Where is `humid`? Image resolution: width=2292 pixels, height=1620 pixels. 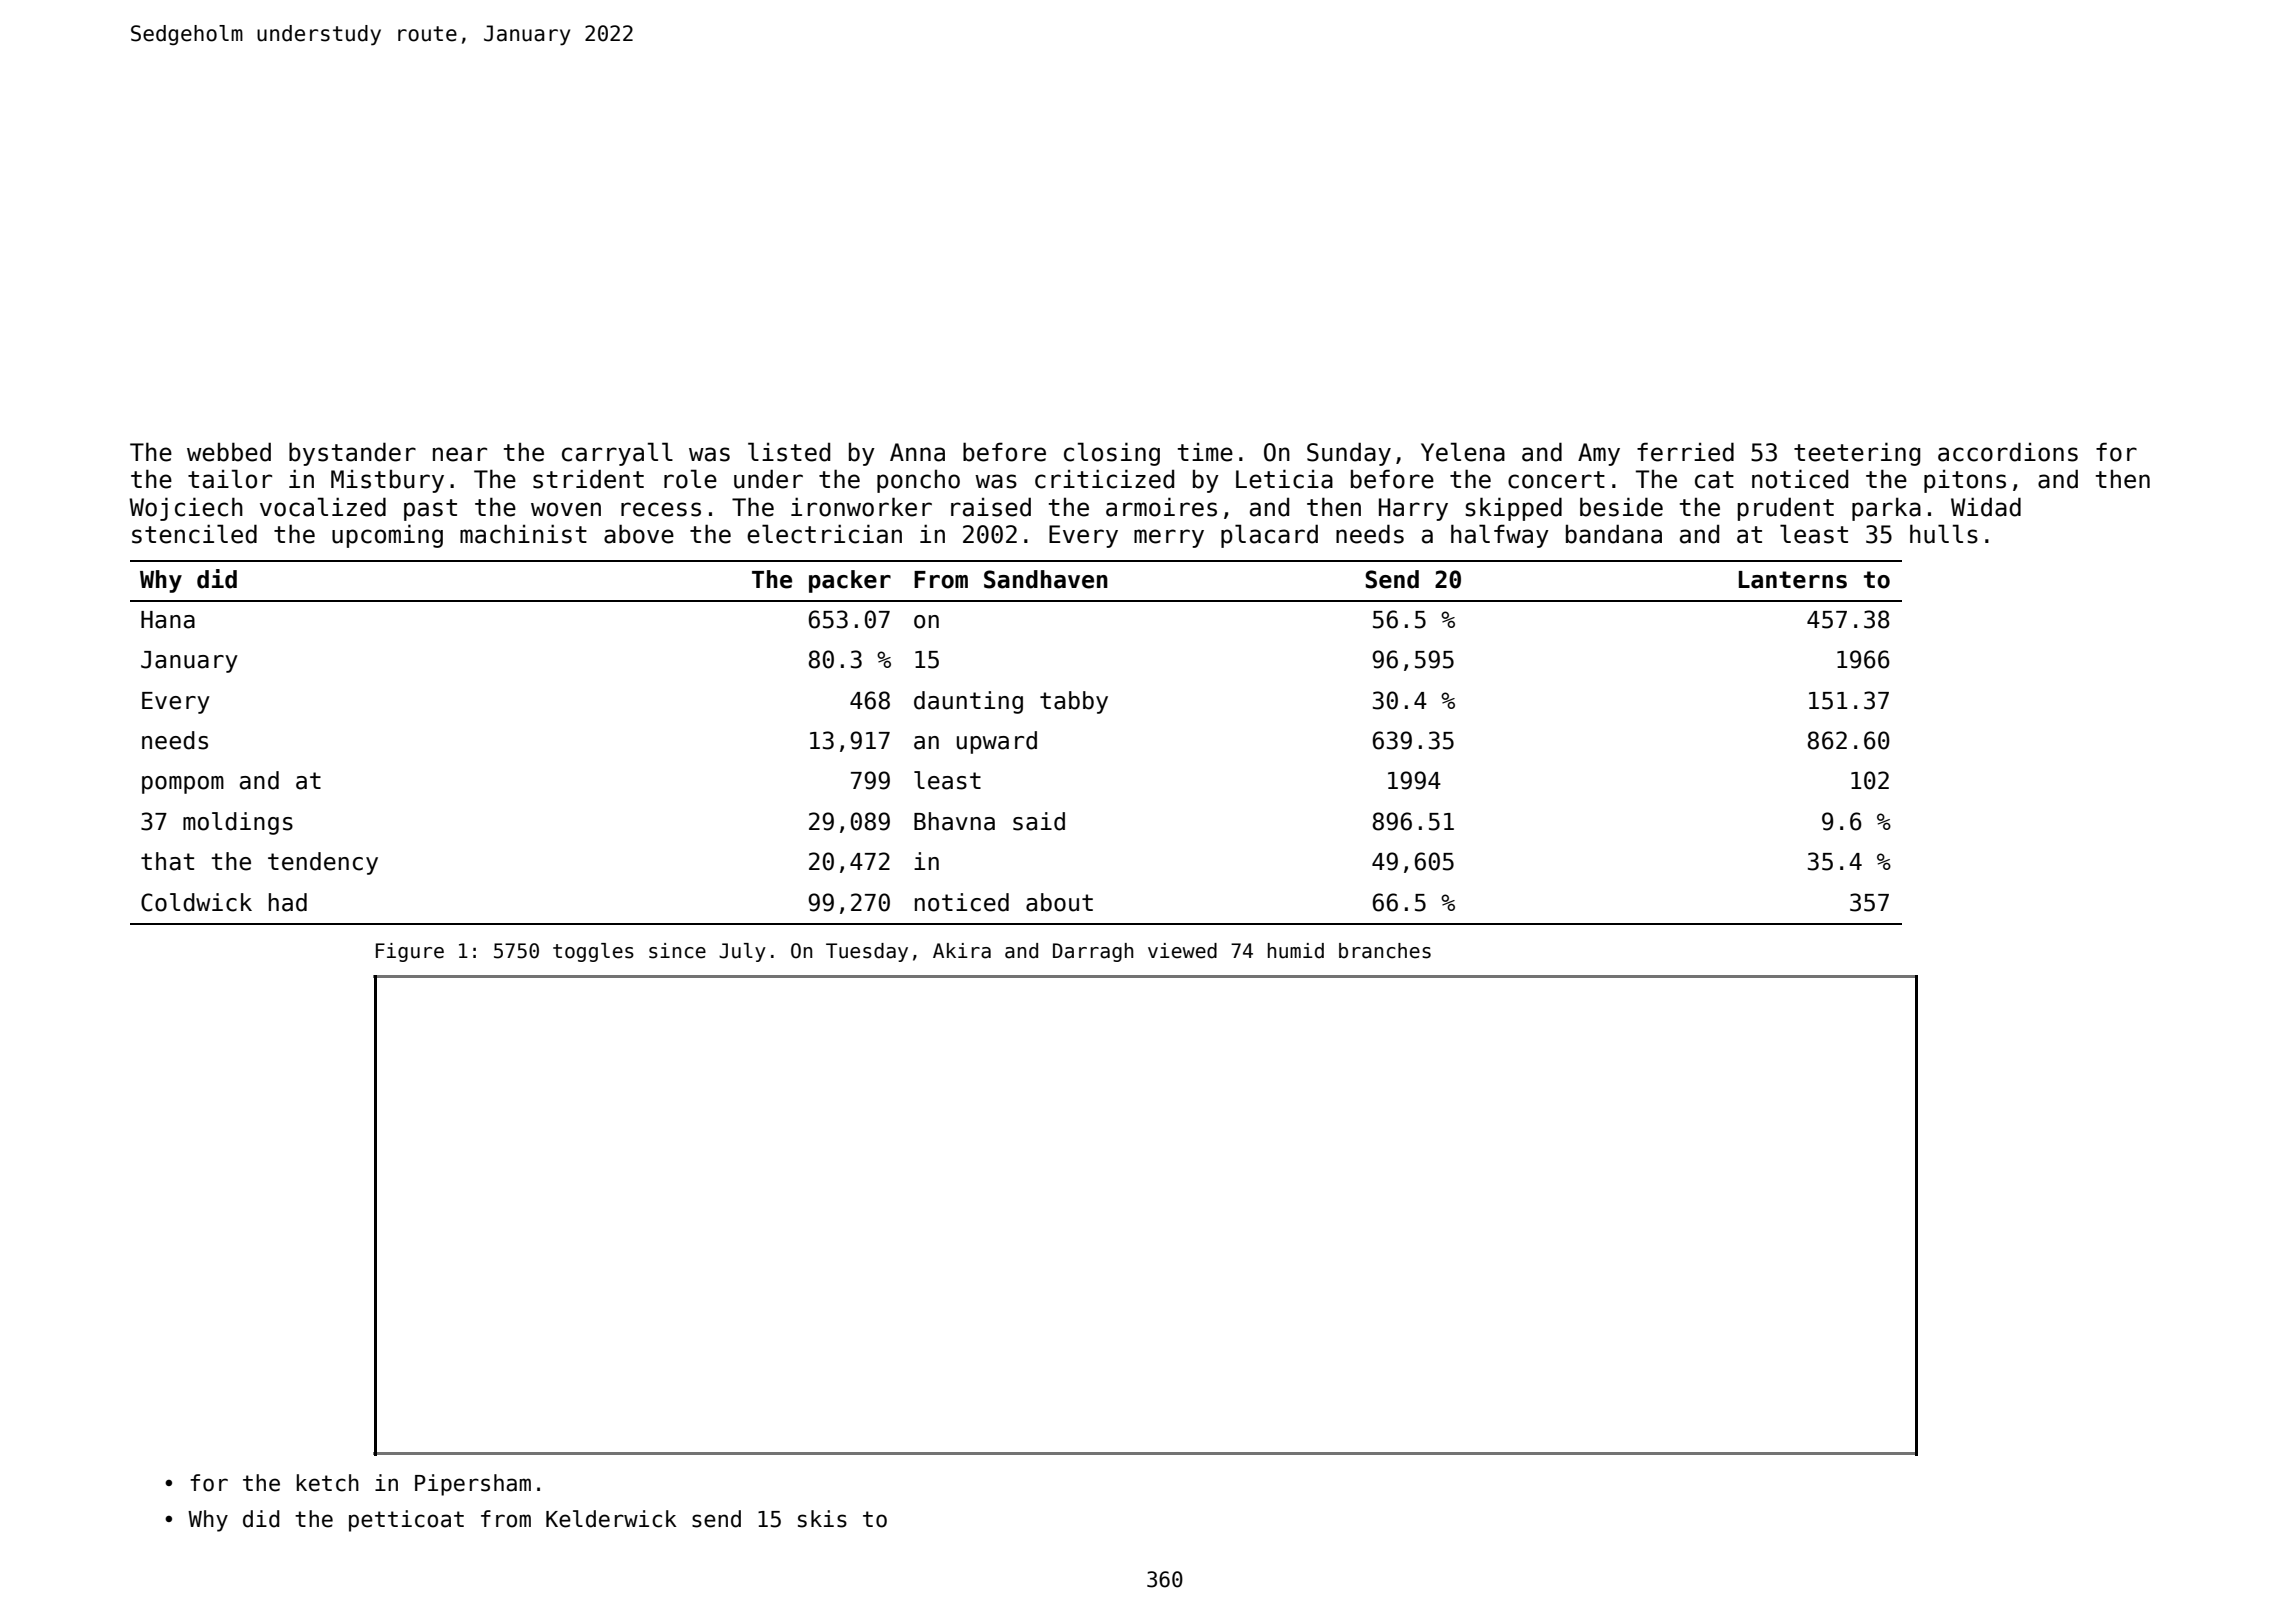
humid is located at coordinates (1296, 951).
